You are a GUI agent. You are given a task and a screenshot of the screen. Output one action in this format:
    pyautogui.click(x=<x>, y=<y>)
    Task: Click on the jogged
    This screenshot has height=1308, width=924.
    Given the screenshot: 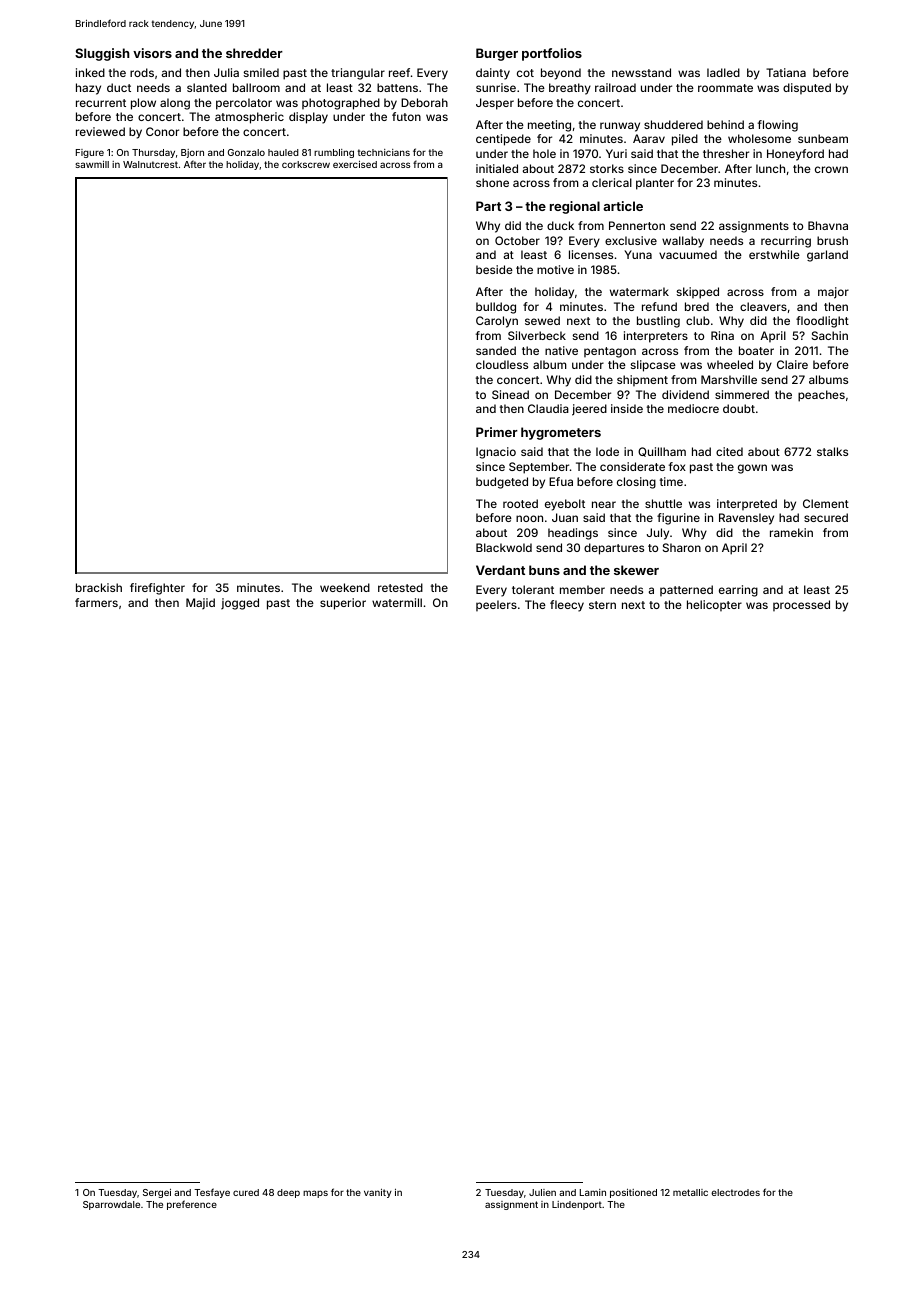 What is the action you would take?
    pyautogui.click(x=240, y=604)
